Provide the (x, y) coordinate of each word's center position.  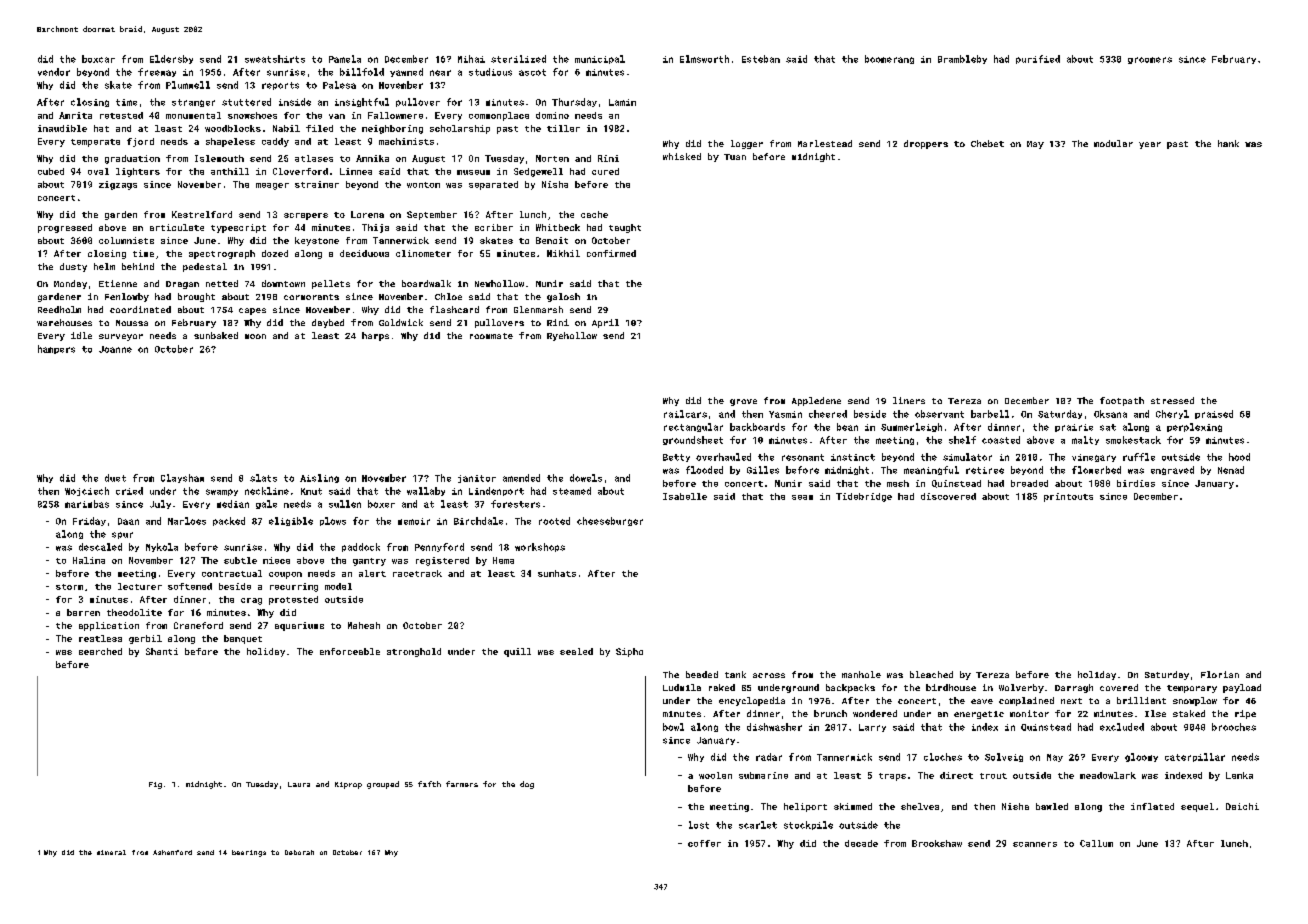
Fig (155, 785)
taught (625, 228)
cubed (51, 171)
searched (100, 651)
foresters (515, 504)
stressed (1172, 400)
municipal (600, 59)
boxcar (98, 59)
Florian (1220, 674)
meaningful (931, 470)
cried (129, 491)
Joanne (115, 349)
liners (909, 400)
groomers (1150, 60)
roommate (491, 336)
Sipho (629, 652)
